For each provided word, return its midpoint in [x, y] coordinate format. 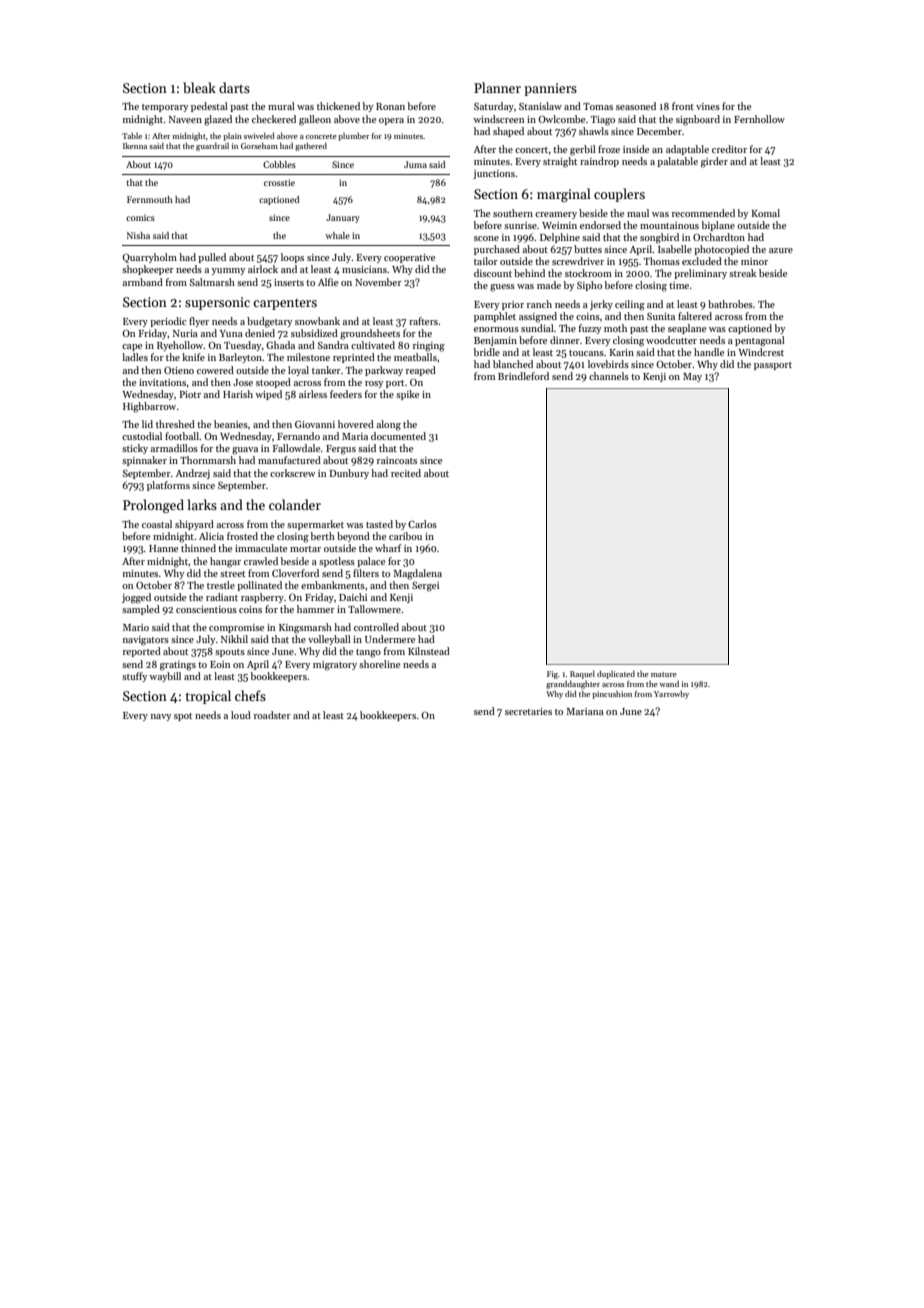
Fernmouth [150, 199]
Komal [766, 213]
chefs [250, 695]
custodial [142, 436]
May [692, 377]
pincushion [612, 695]
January [343, 218]
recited [406, 473]
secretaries [528, 711]
